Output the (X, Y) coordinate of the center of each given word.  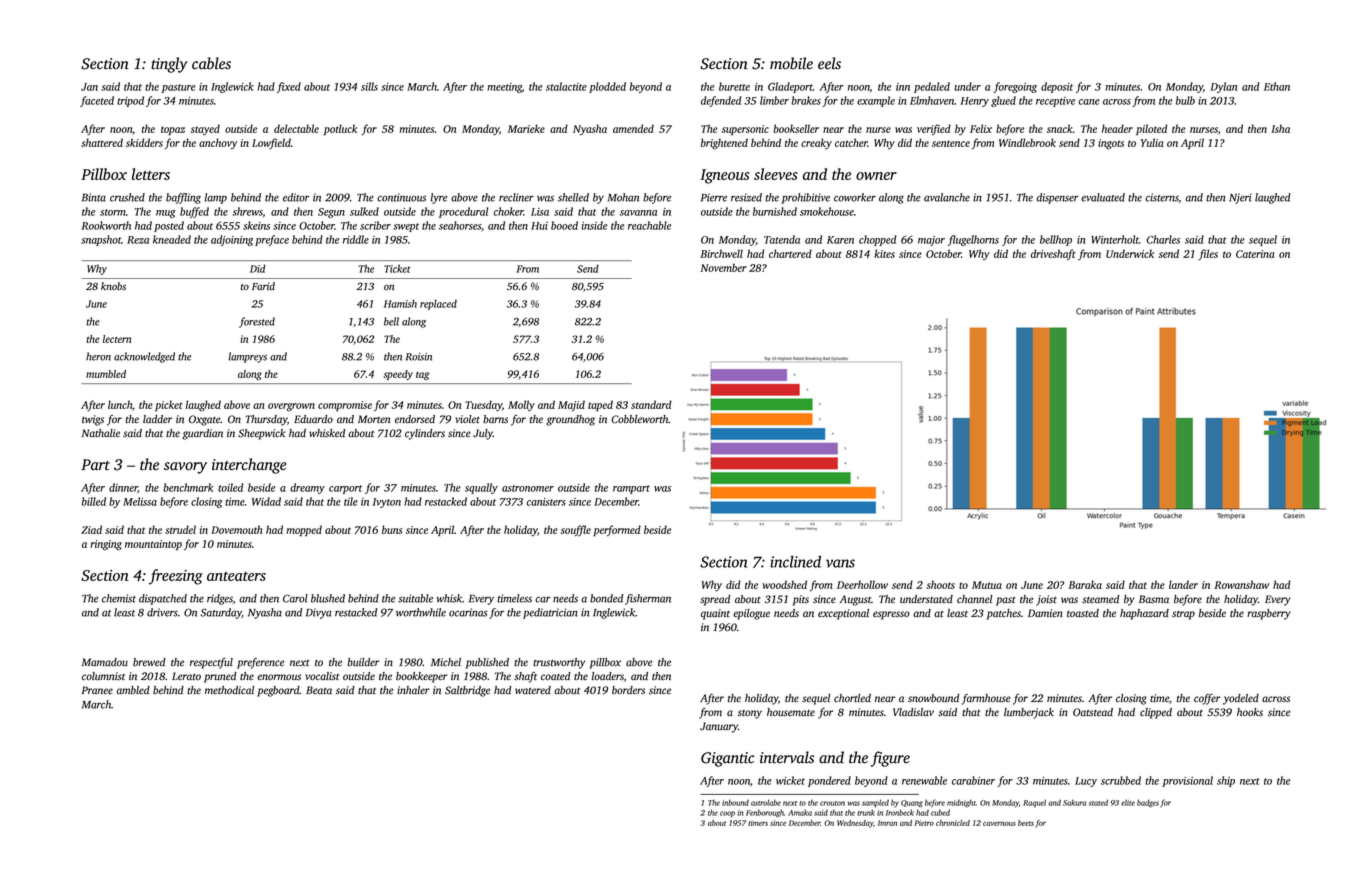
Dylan (1223, 87)
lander (1183, 584)
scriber (375, 225)
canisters (546, 502)
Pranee (97, 690)
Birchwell (721, 253)
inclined (795, 562)
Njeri (1240, 198)
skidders (144, 142)
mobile (791, 63)
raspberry (1269, 614)
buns (392, 529)
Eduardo (313, 419)
